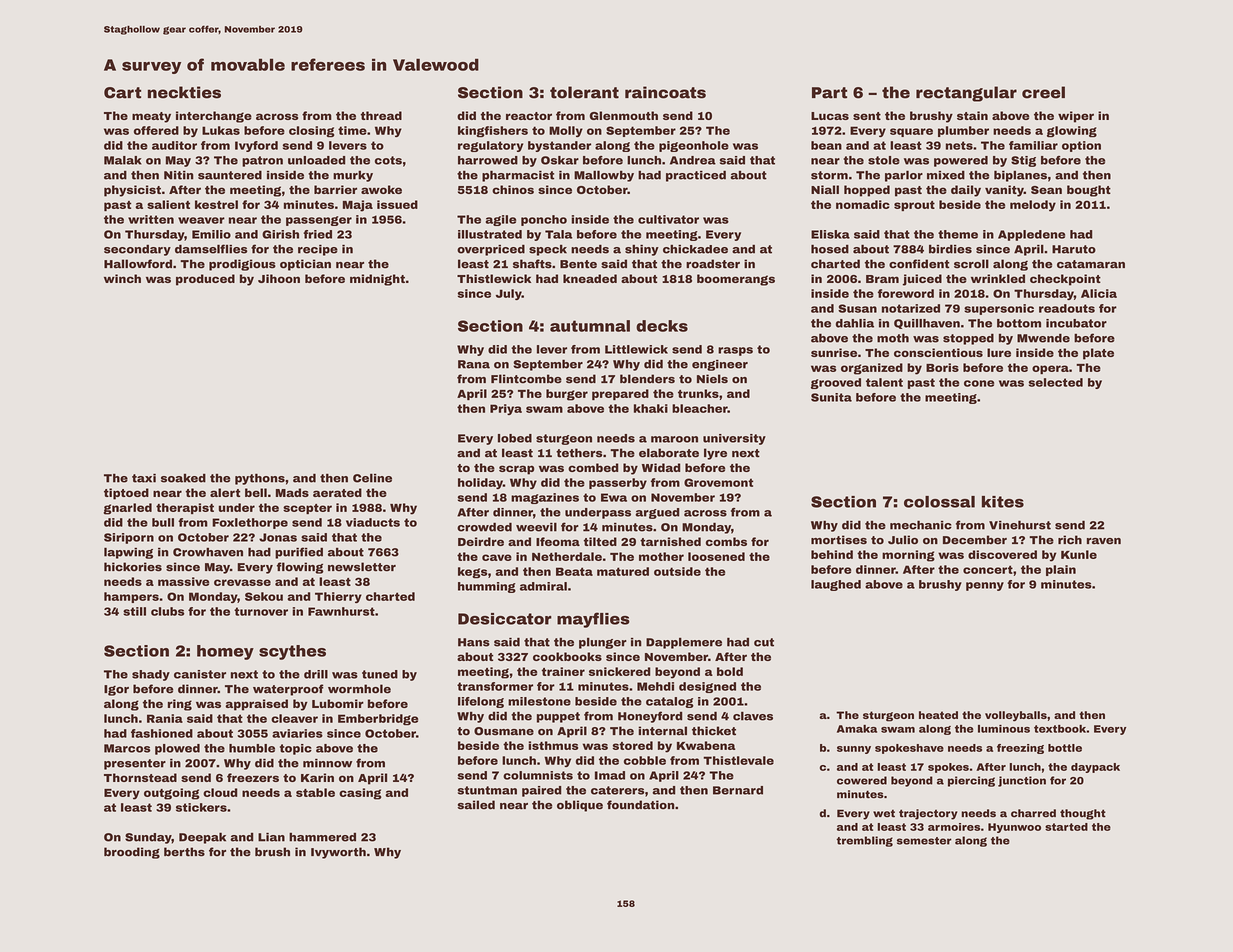 The height and width of the screenshot is (952, 1233). Describe the element at coordinates (713, 264) in the screenshot. I see `roadster` at that location.
